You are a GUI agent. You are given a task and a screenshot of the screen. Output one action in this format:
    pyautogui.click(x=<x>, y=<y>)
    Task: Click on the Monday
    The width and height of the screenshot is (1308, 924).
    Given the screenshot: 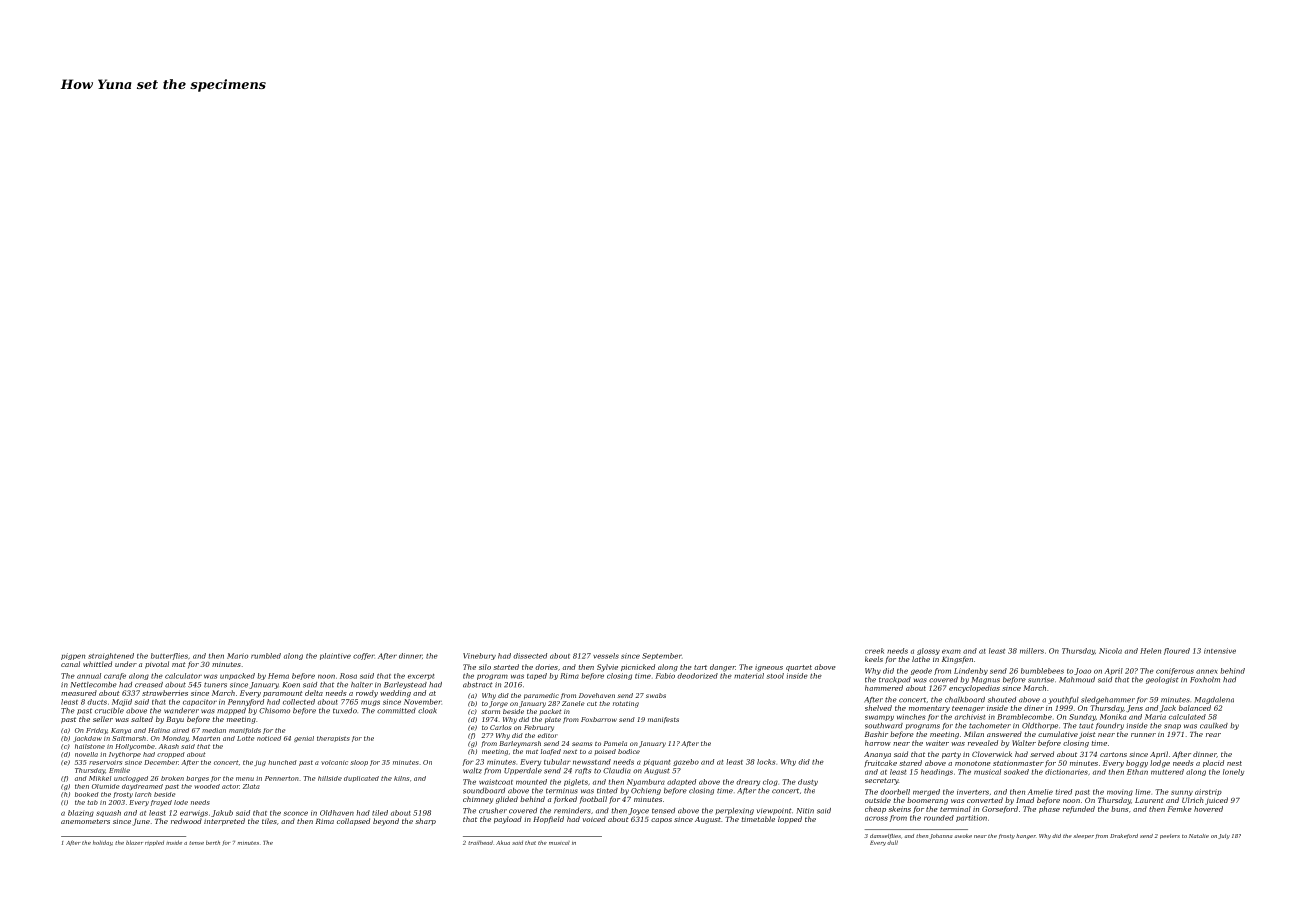 What is the action you would take?
    pyautogui.click(x=175, y=739)
